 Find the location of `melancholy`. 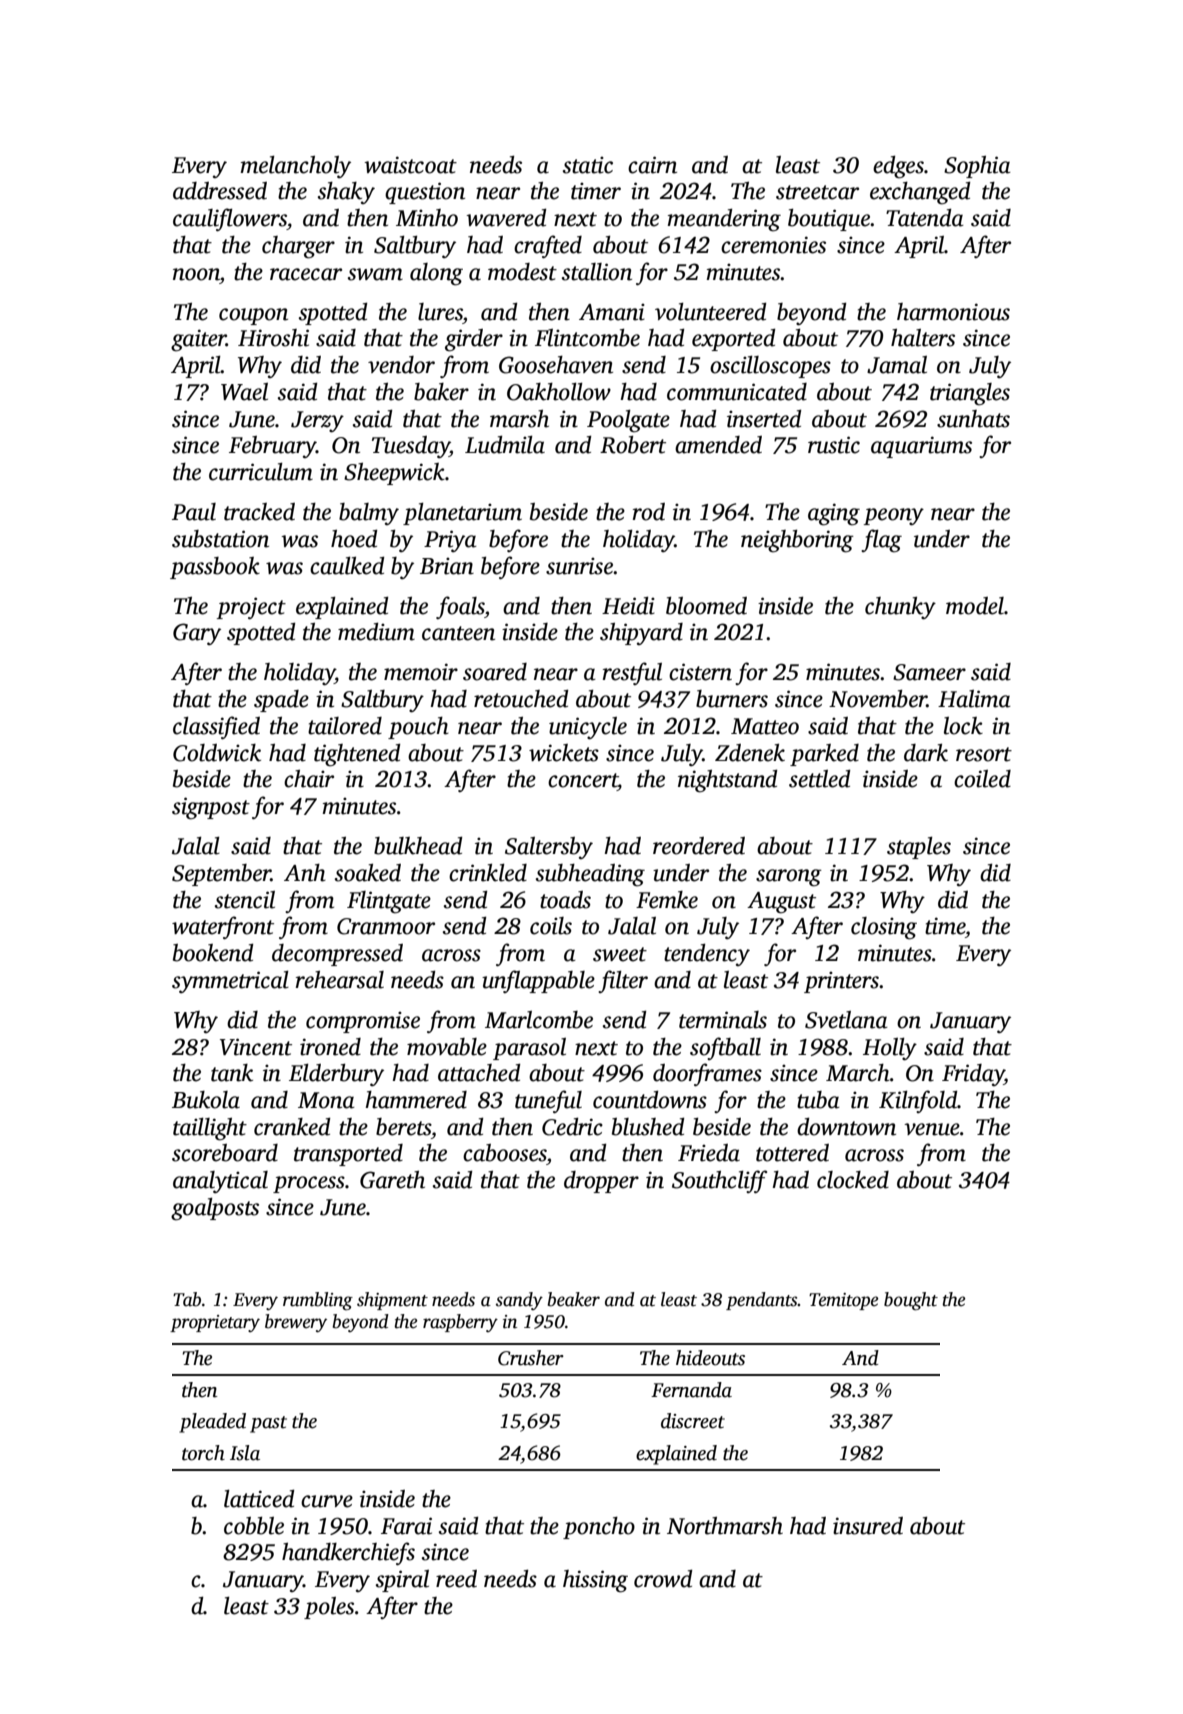

melancholy is located at coordinates (296, 167).
